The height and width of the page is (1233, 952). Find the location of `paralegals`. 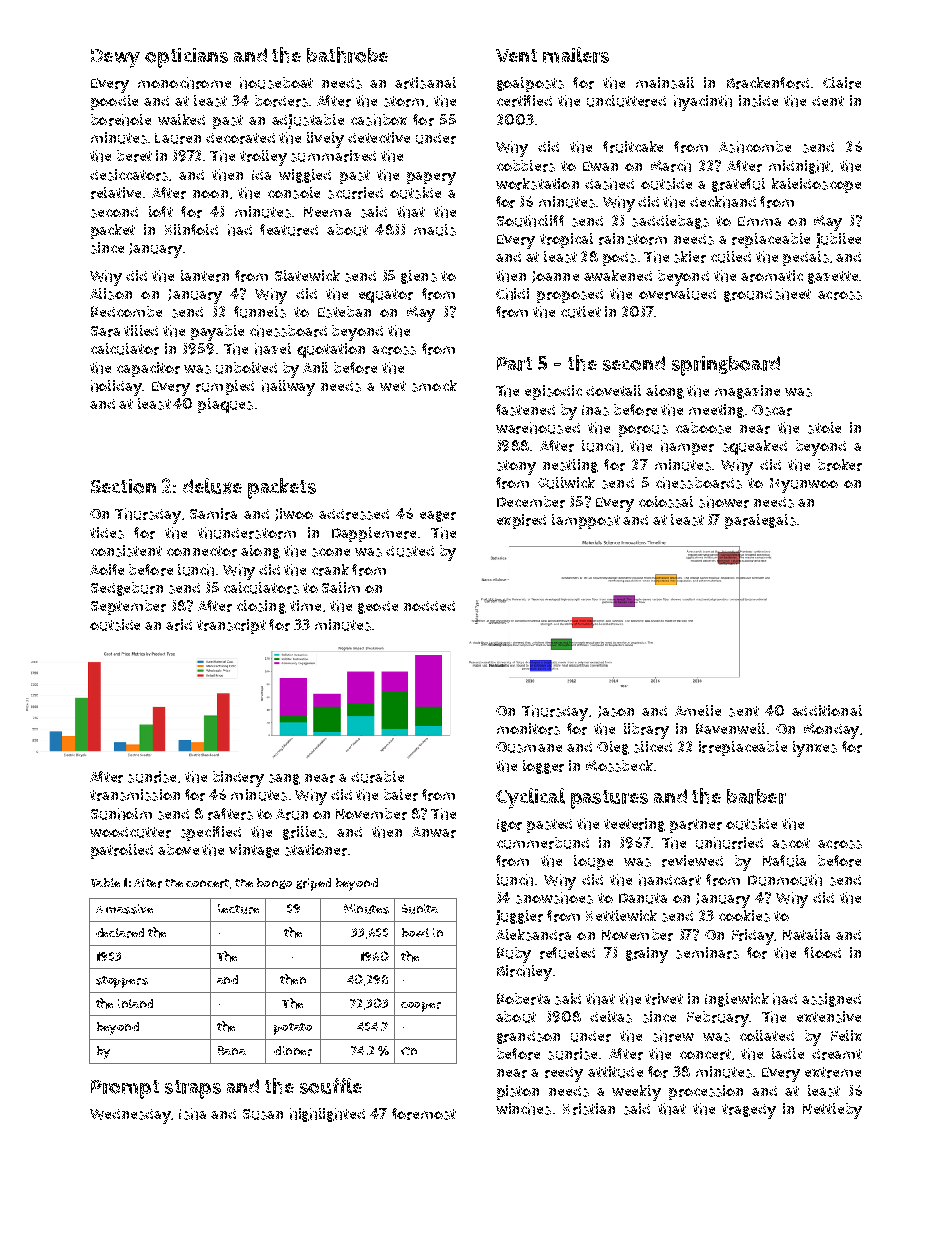

paralegals is located at coordinates (760, 521).
